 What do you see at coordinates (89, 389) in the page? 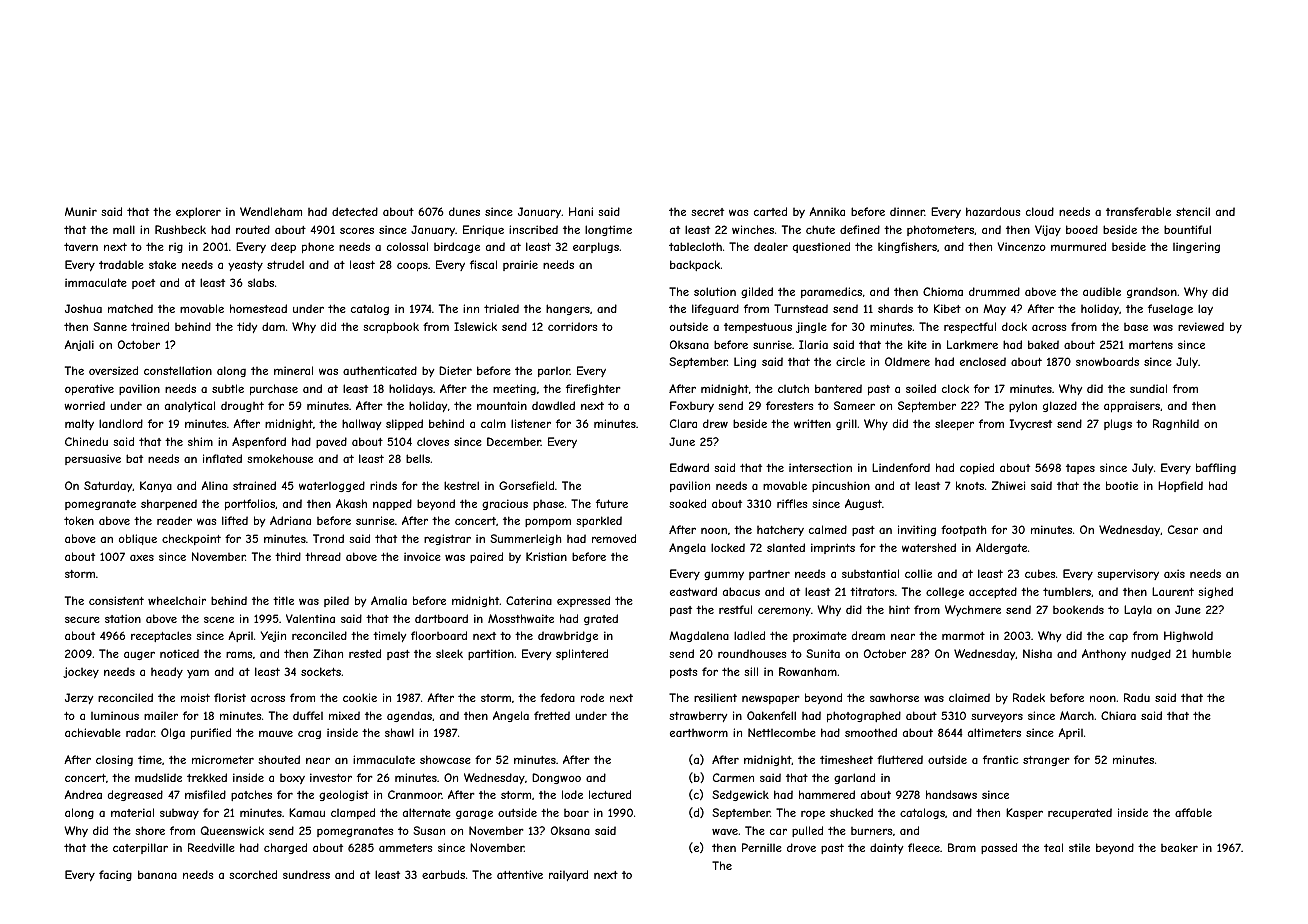
I see `operative` at bounding box center [89, 389].
